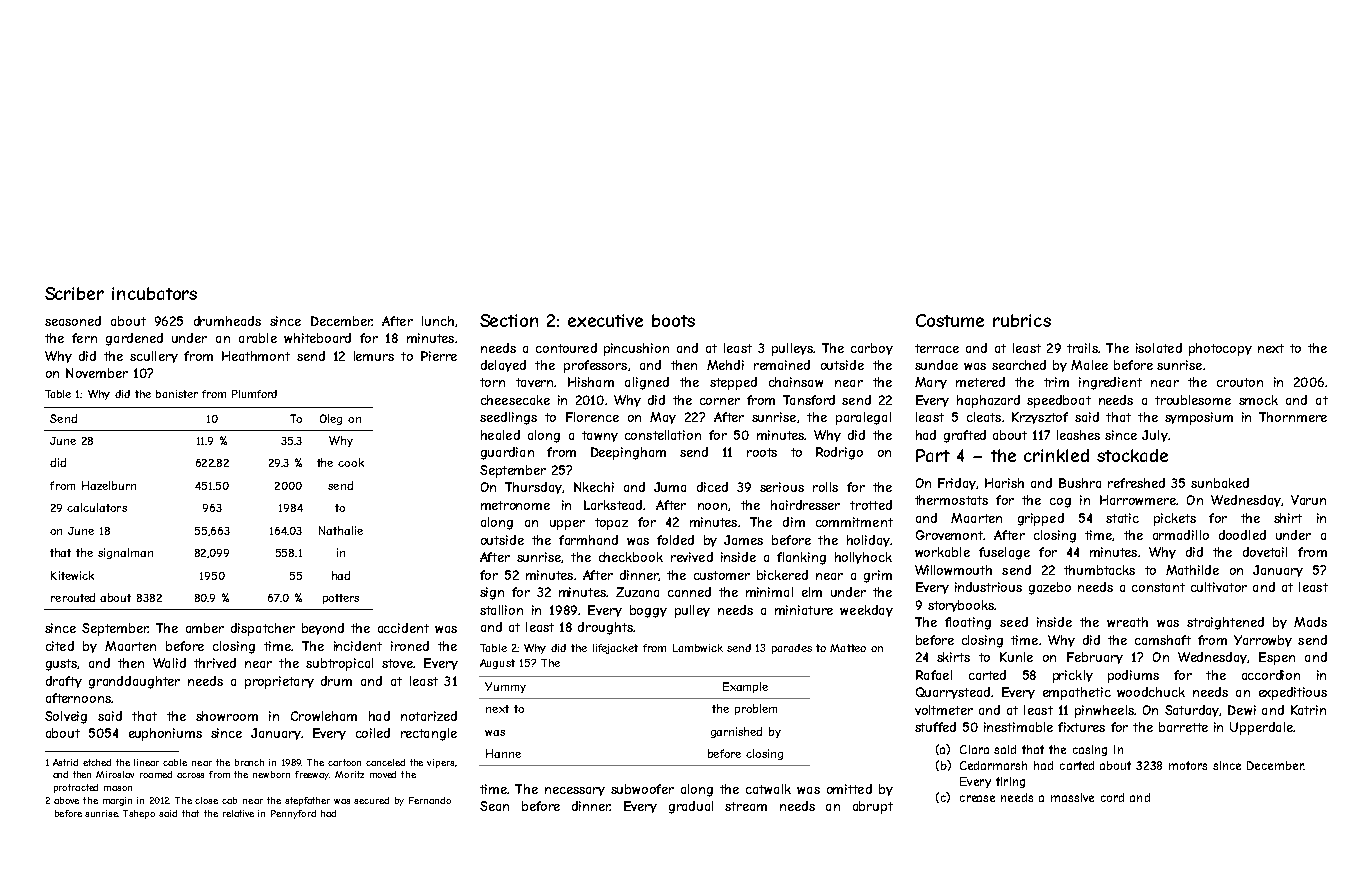 The image size is (1372, 887). Describe the element at coordinates (670, 487) in the document. I see `Juma` at that location.
